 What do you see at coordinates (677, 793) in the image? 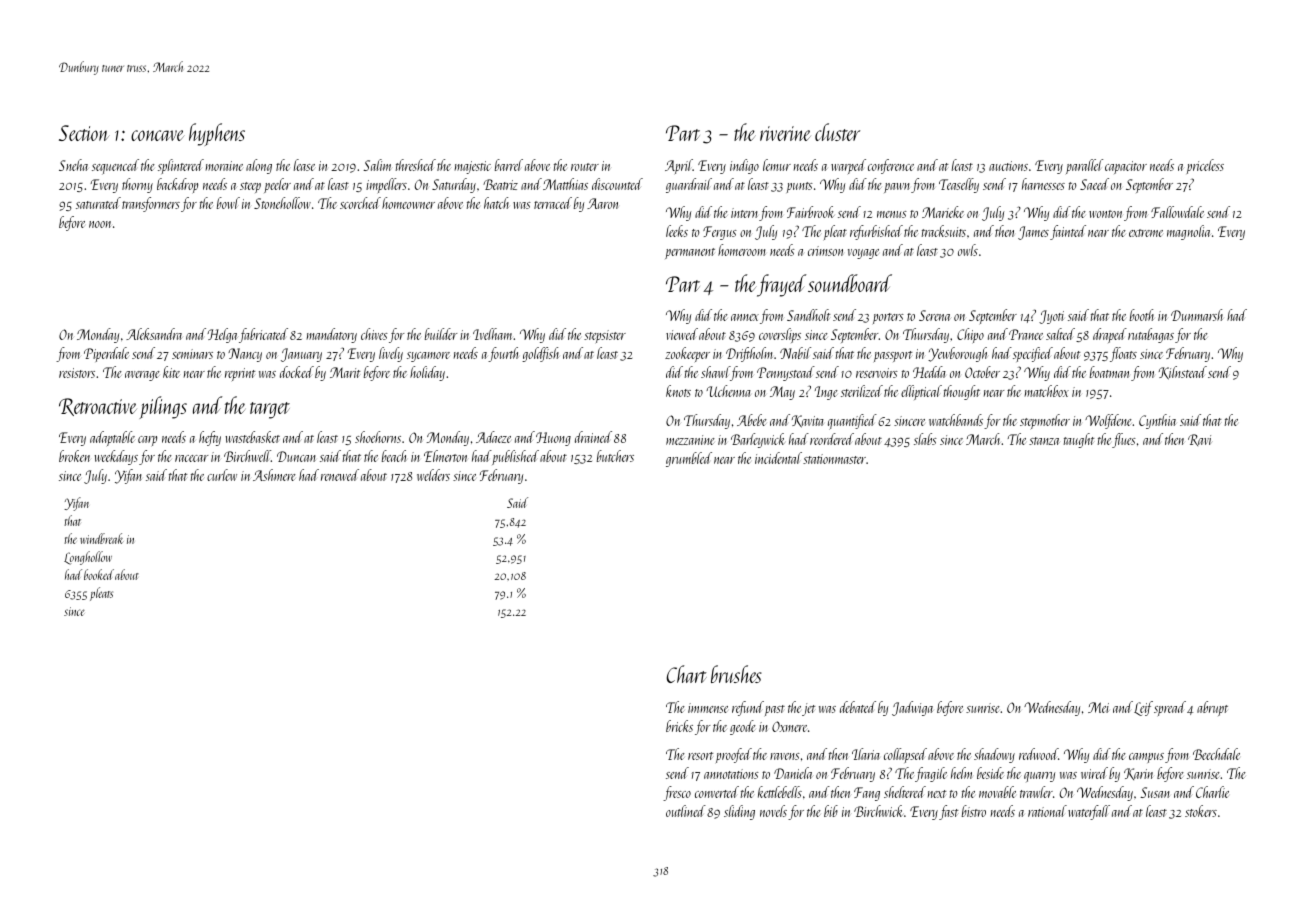
I see `fresco` at bounding box center [677, 793].
